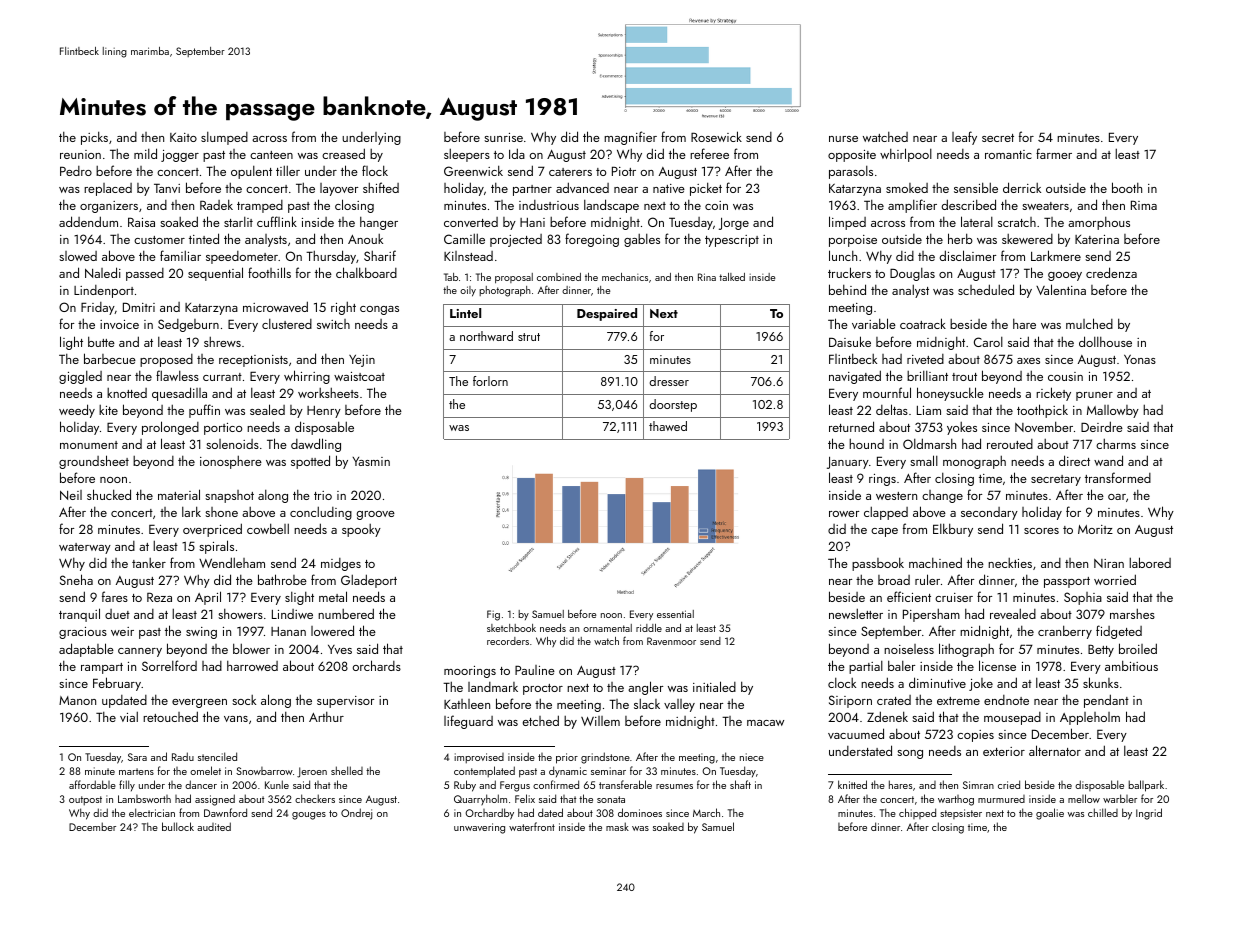 Image resolution: width=1233 pixels, height=952 pixels. Describe the element at coordinates (607, 314) in the screenshot. I see `Despaired` at that location.
